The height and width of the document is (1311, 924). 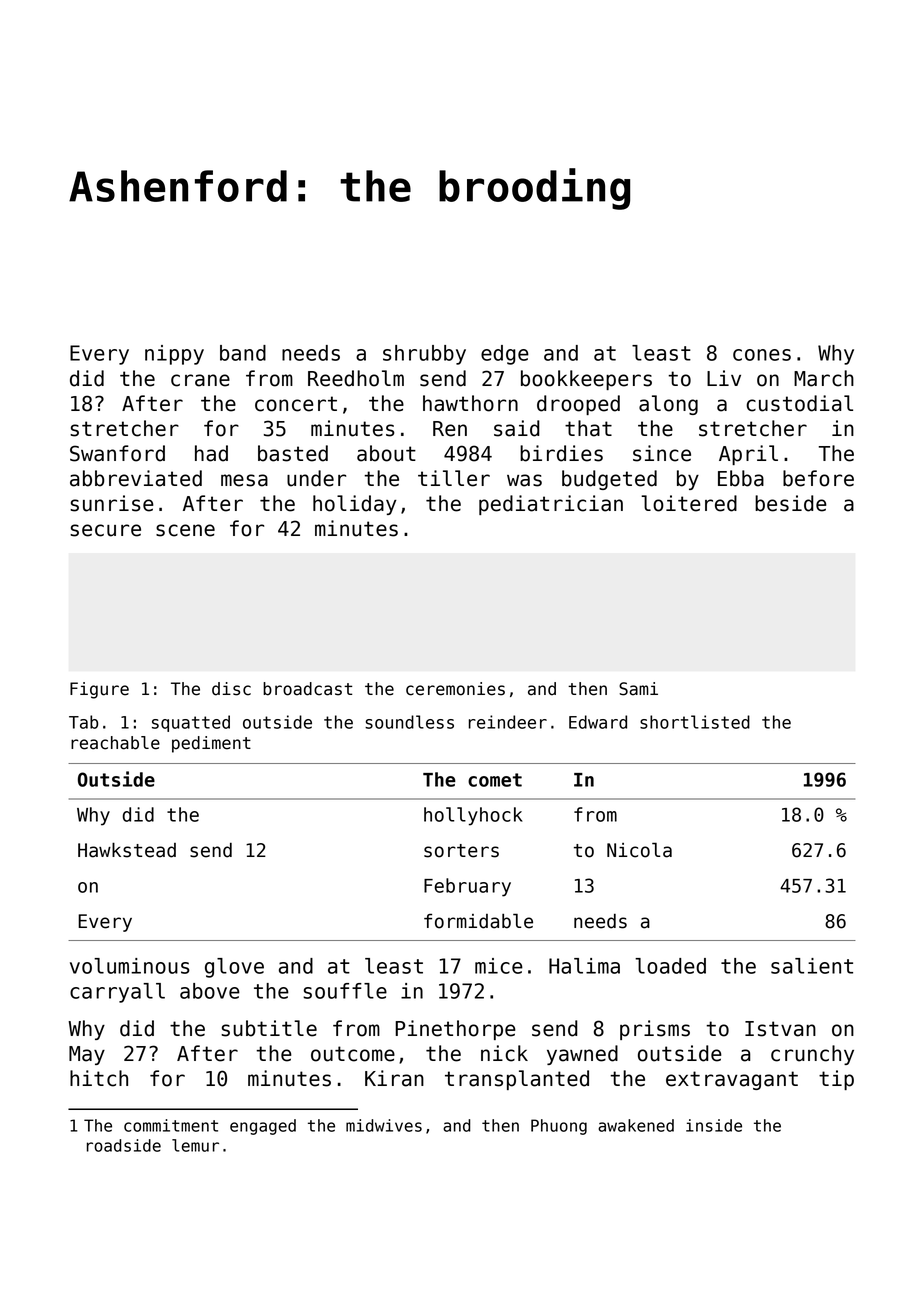 What do you see at coordinates (195, 1145) in the document?
I see `lemur` at bounding box center [195, 1145].
